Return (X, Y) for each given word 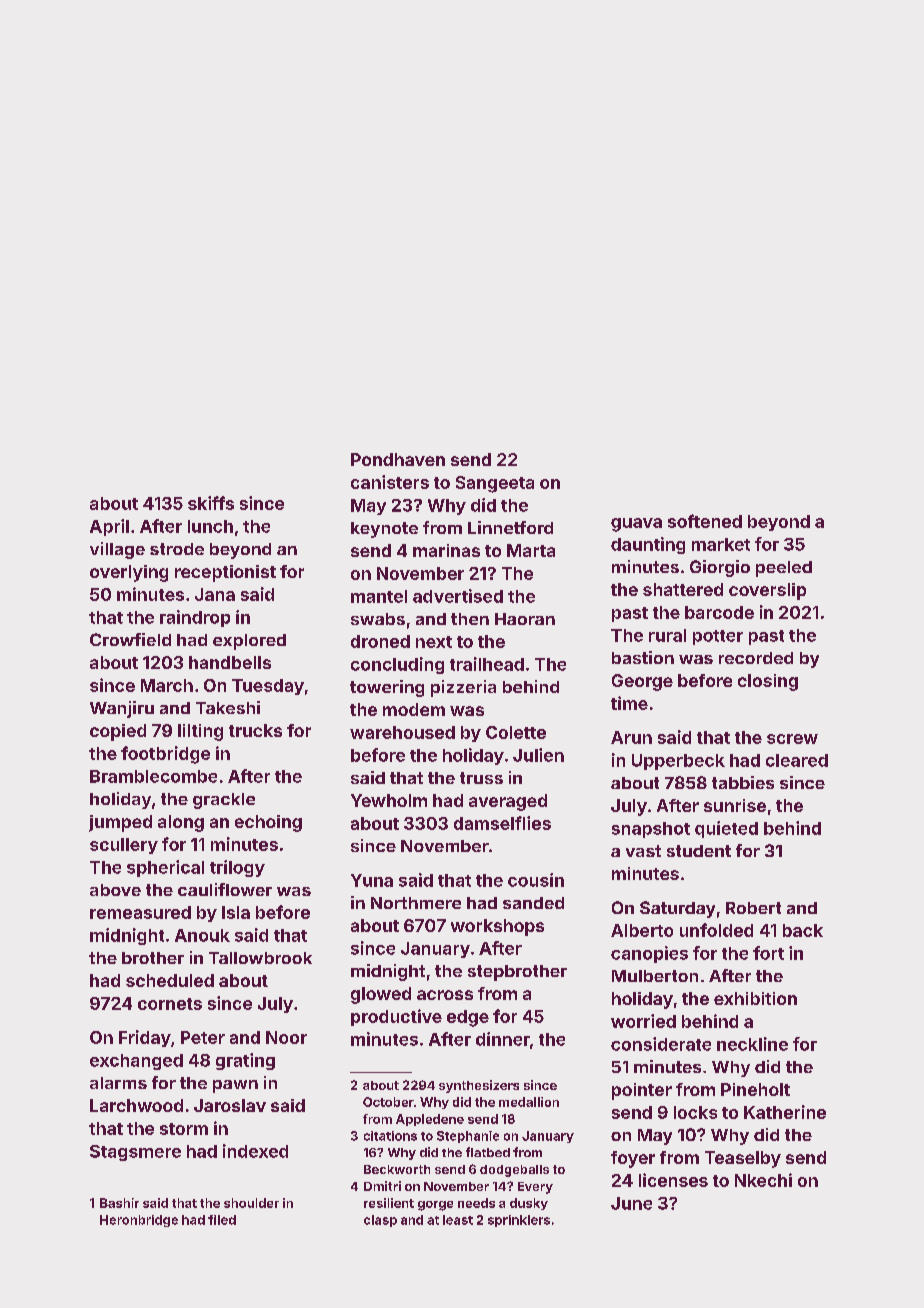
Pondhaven (398, 459)
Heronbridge (139, 1221)
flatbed (488, 1152)
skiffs (211, 503)
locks (695, 1112)
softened (705, 521)
